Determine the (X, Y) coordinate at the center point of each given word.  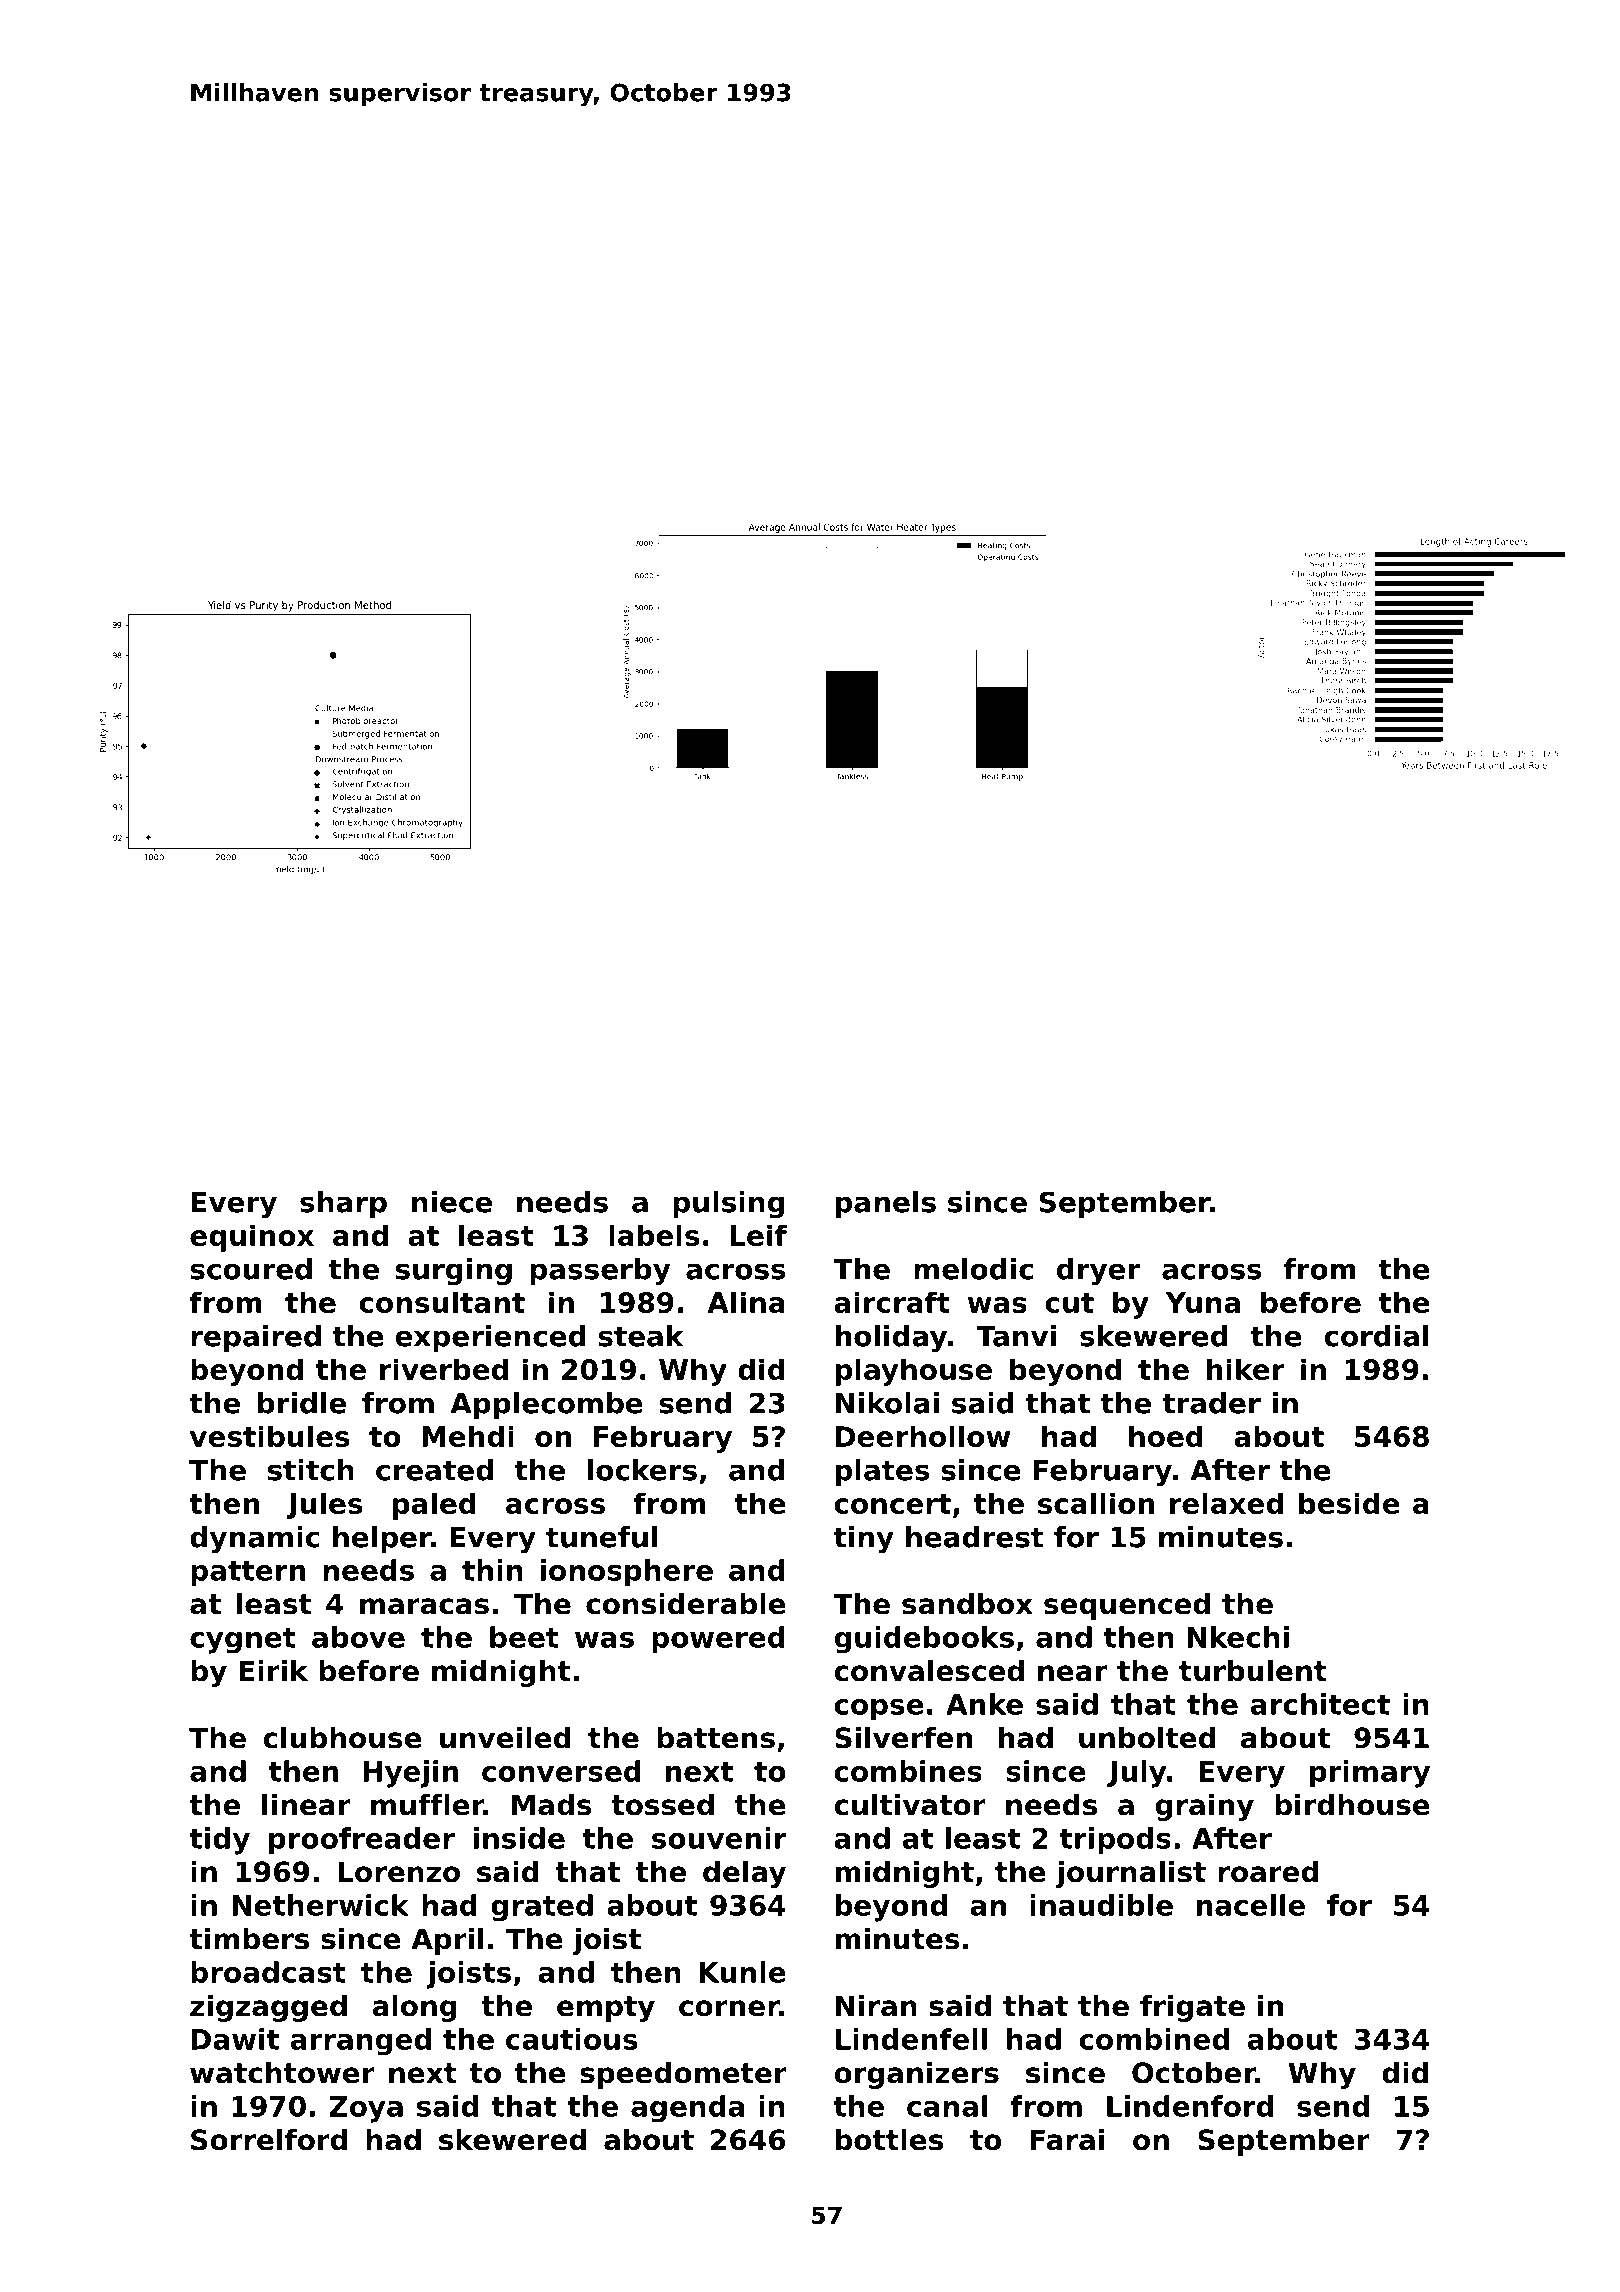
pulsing (729, 1204)
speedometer (683, 2075)
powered (718, 1640)
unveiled (505, 1738)
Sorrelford (269, 2140)
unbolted (1147, 1738)
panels (886, 1204)
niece (452, 1202)
